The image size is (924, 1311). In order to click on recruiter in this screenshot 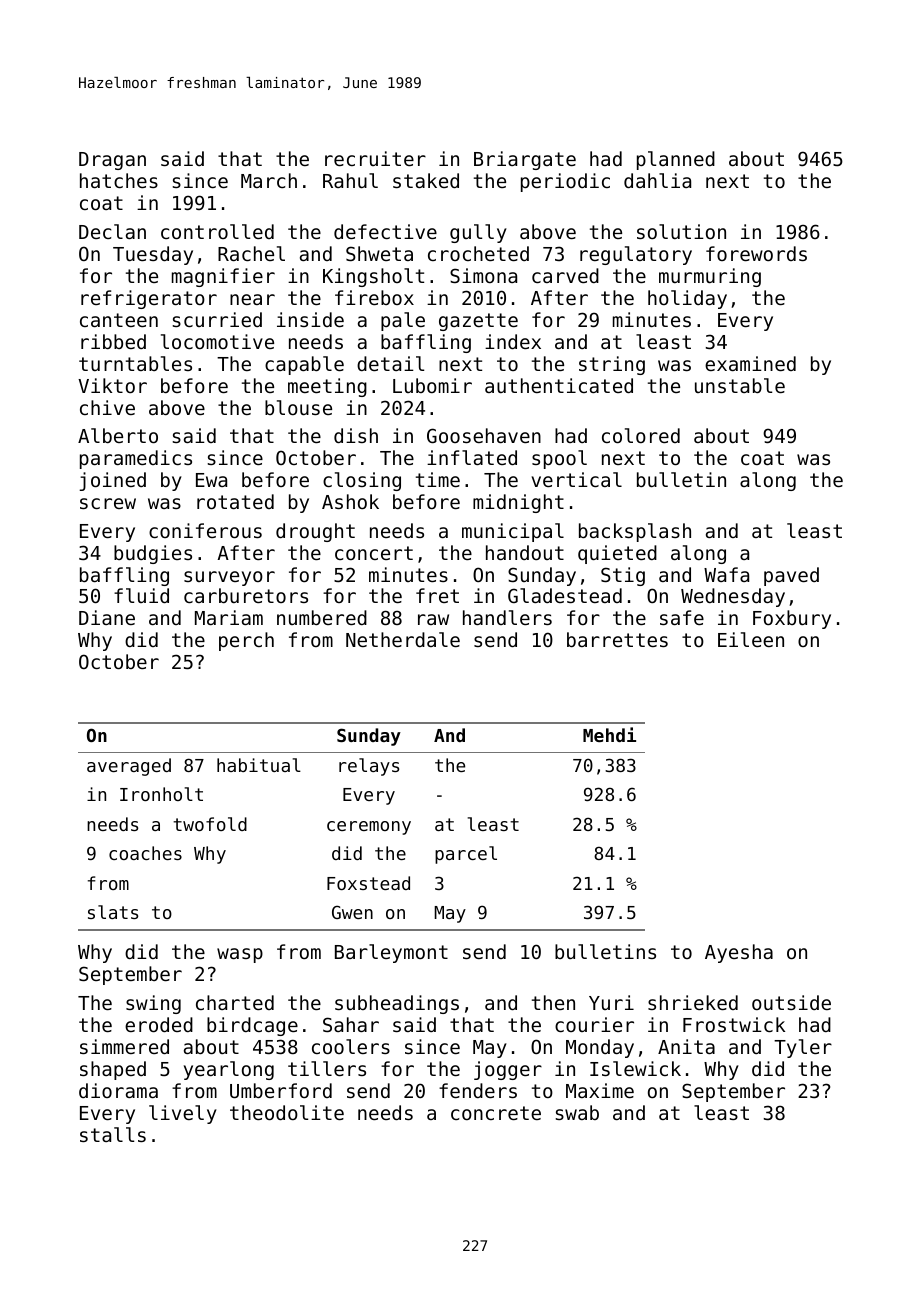, I will do `click(375, 158)`.
